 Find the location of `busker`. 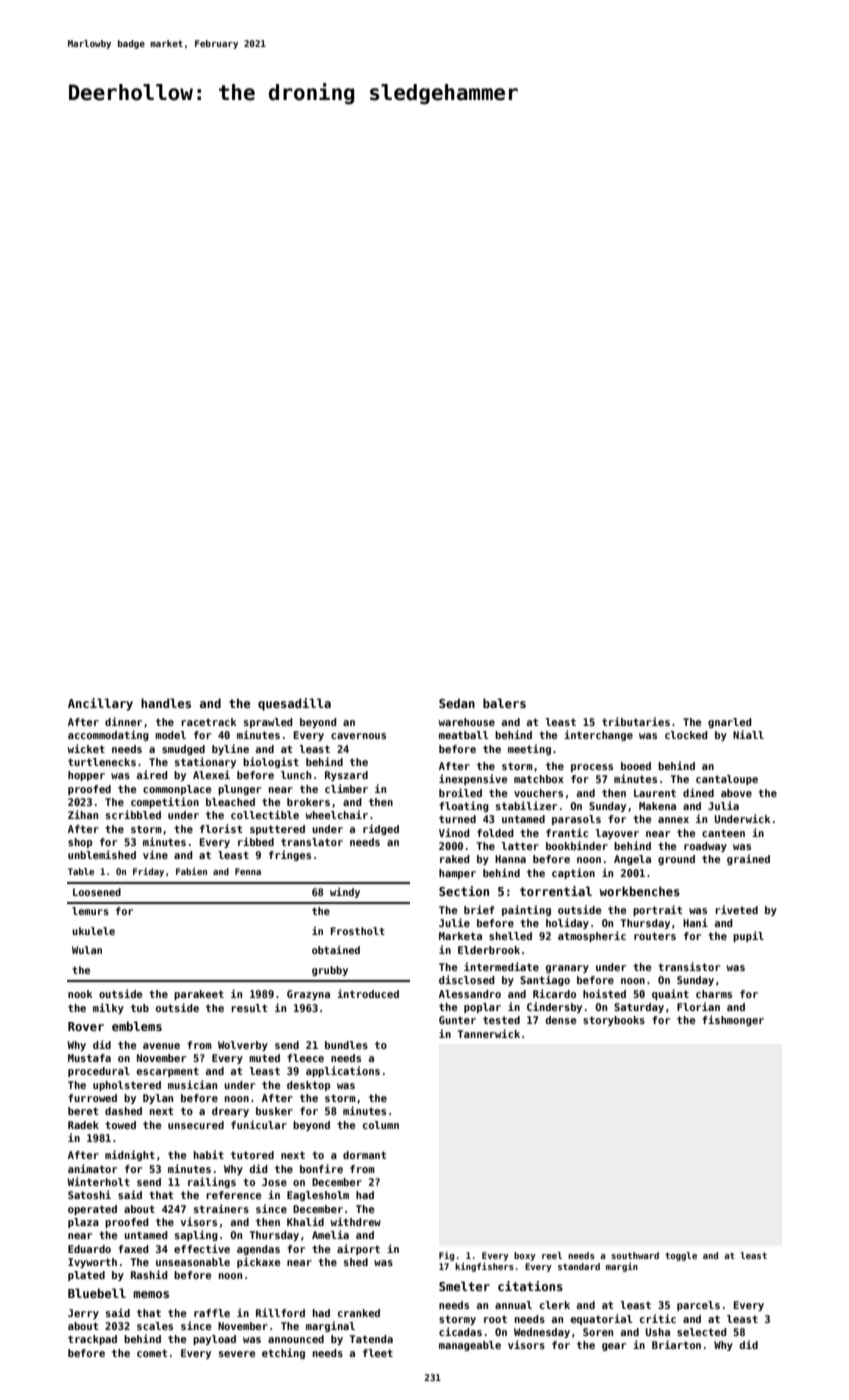

busker is located at coordinates (274, 1111).
